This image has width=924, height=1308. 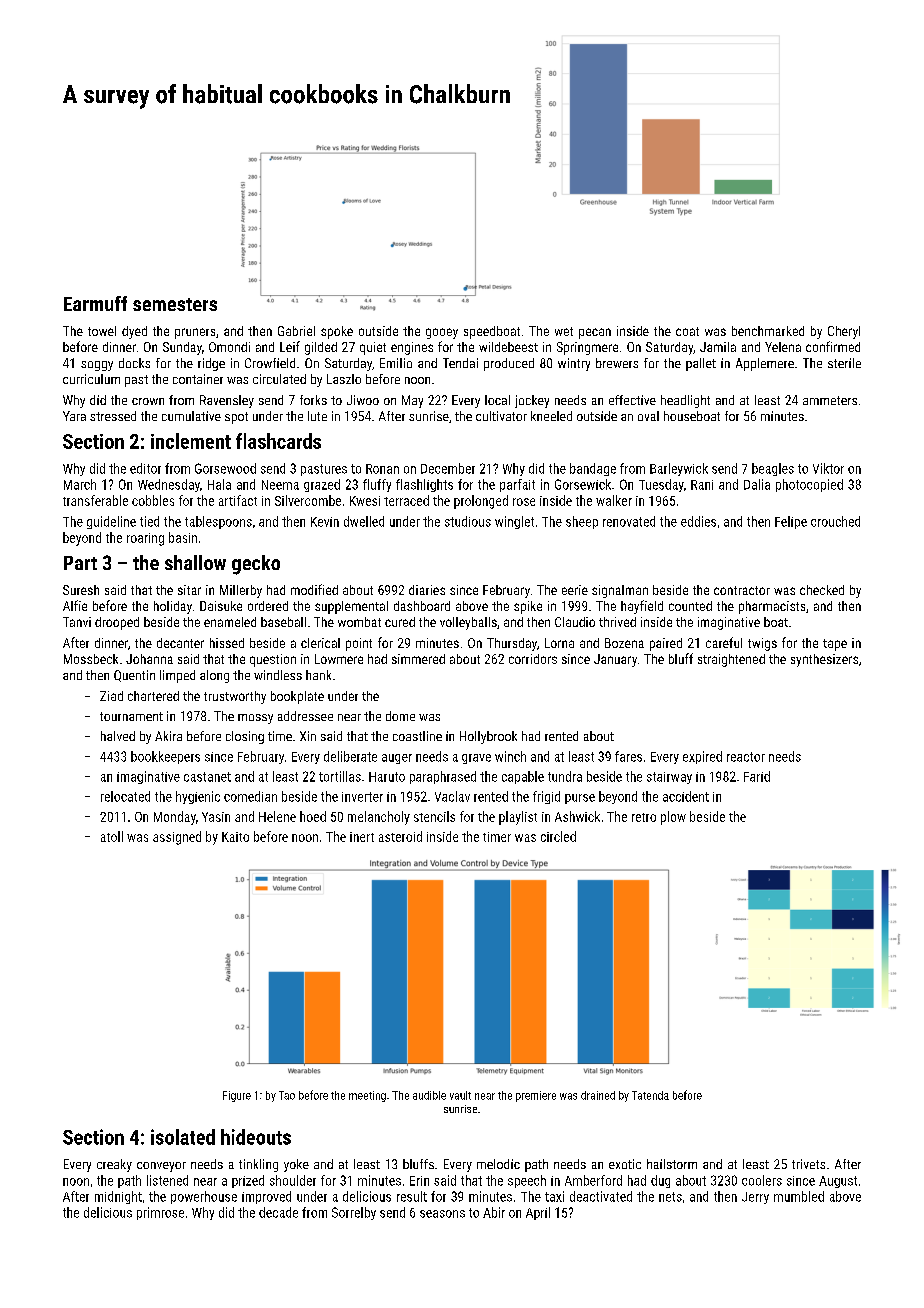 I want to click on gooey, so click(x=442, y=333).
